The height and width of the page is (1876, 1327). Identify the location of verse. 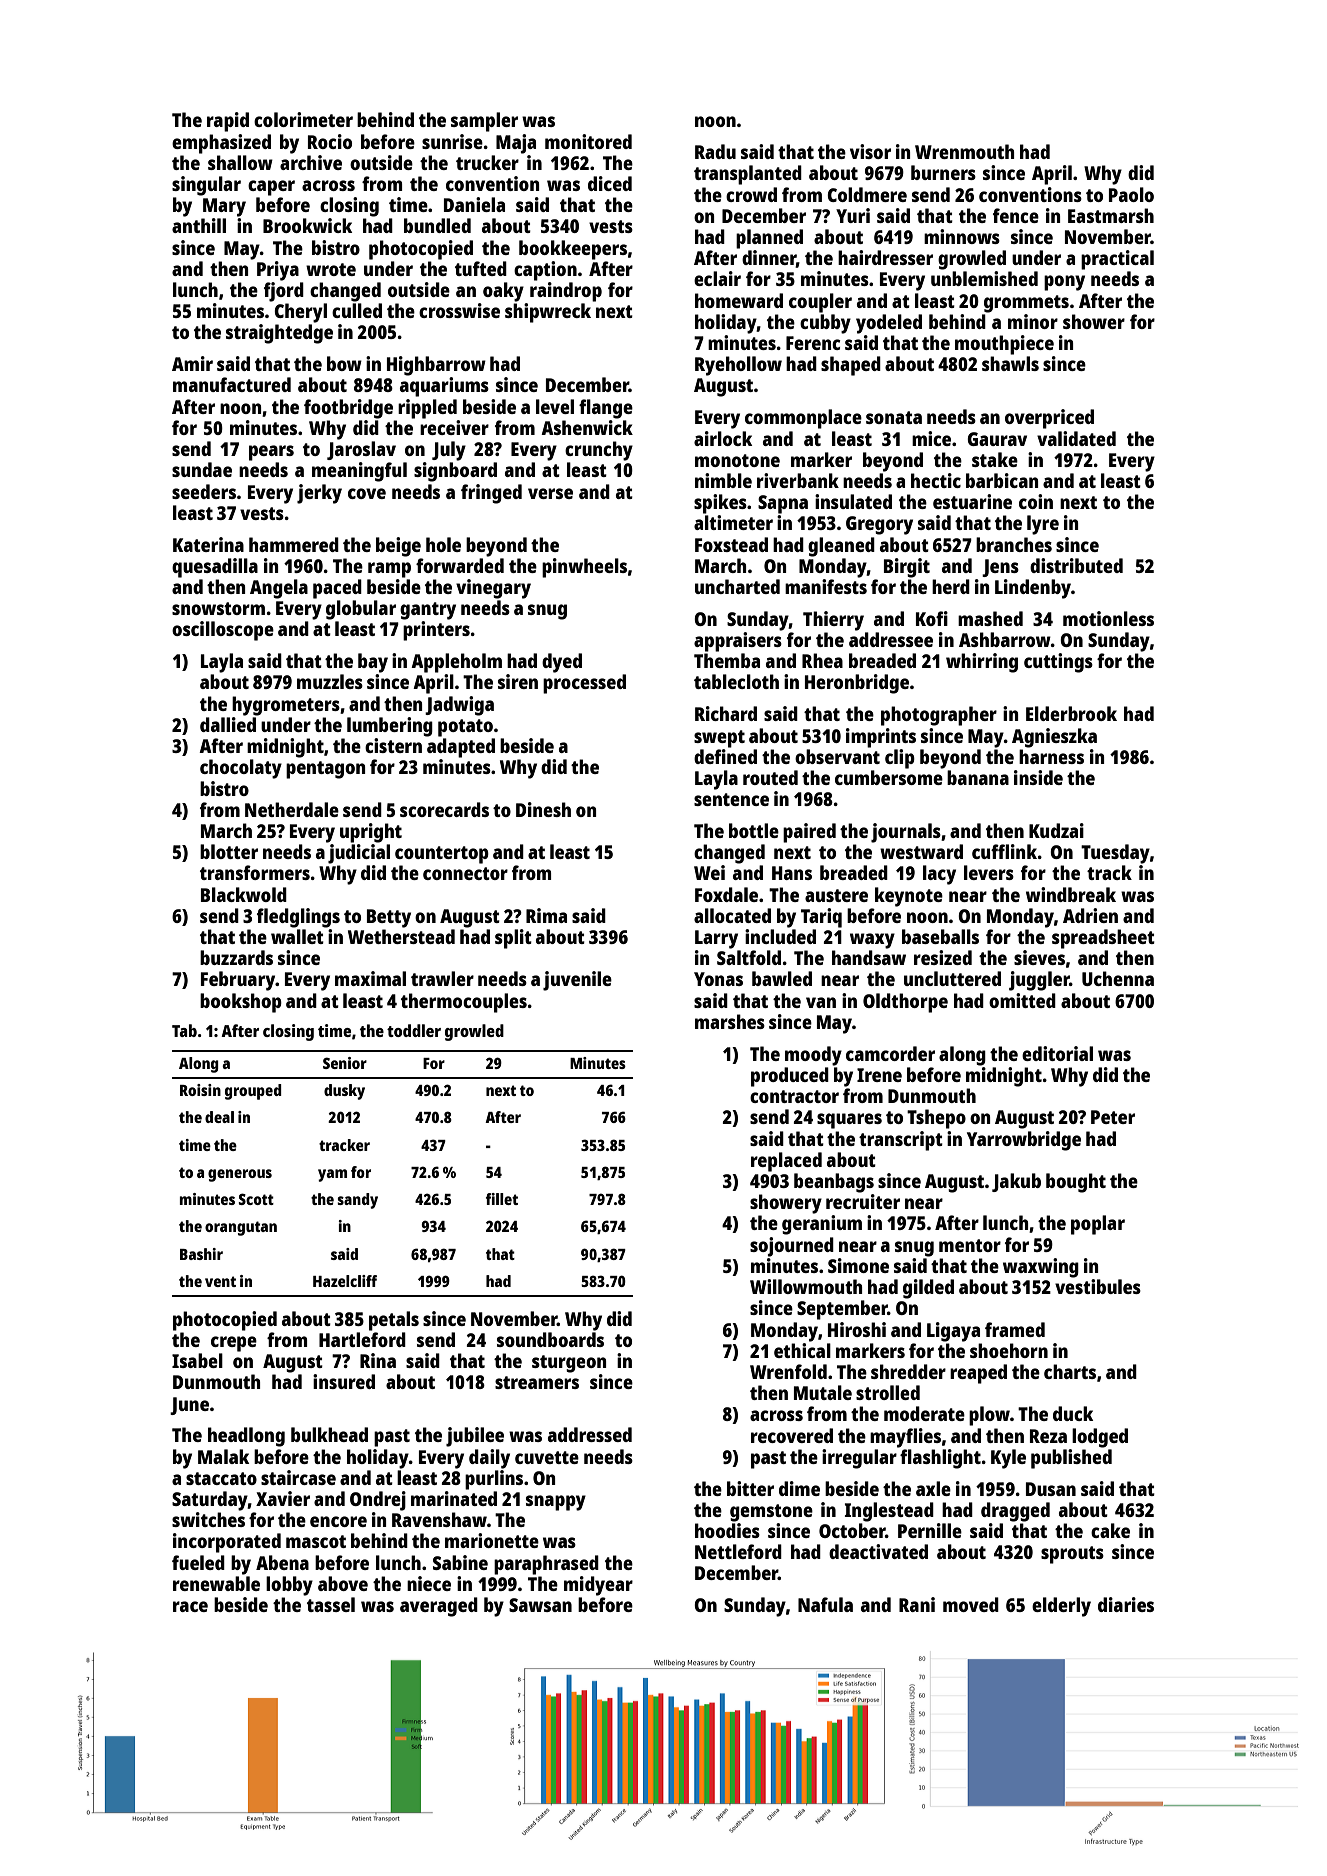
(550, 493).
